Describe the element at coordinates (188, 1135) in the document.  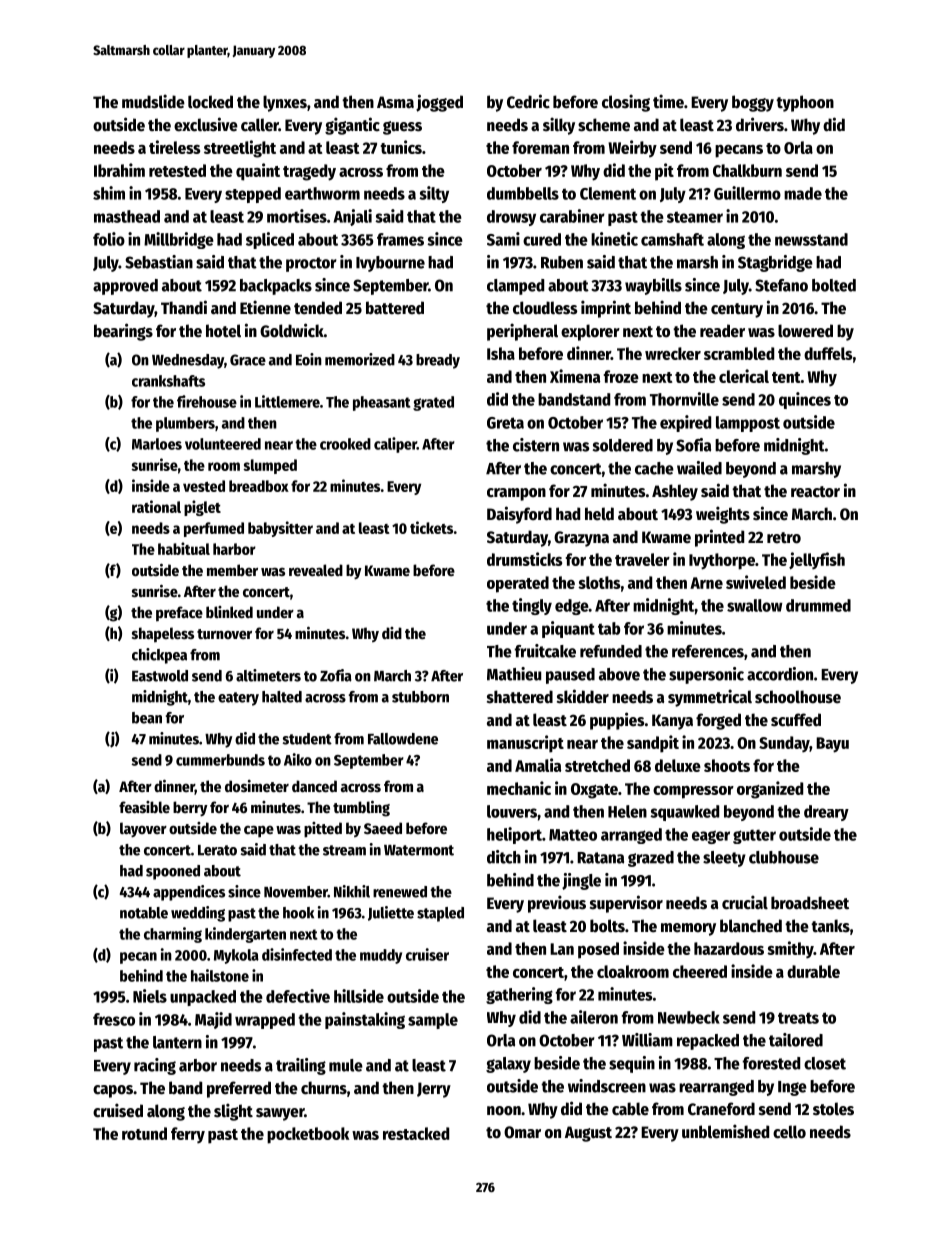
I see `ferry` at that location.
